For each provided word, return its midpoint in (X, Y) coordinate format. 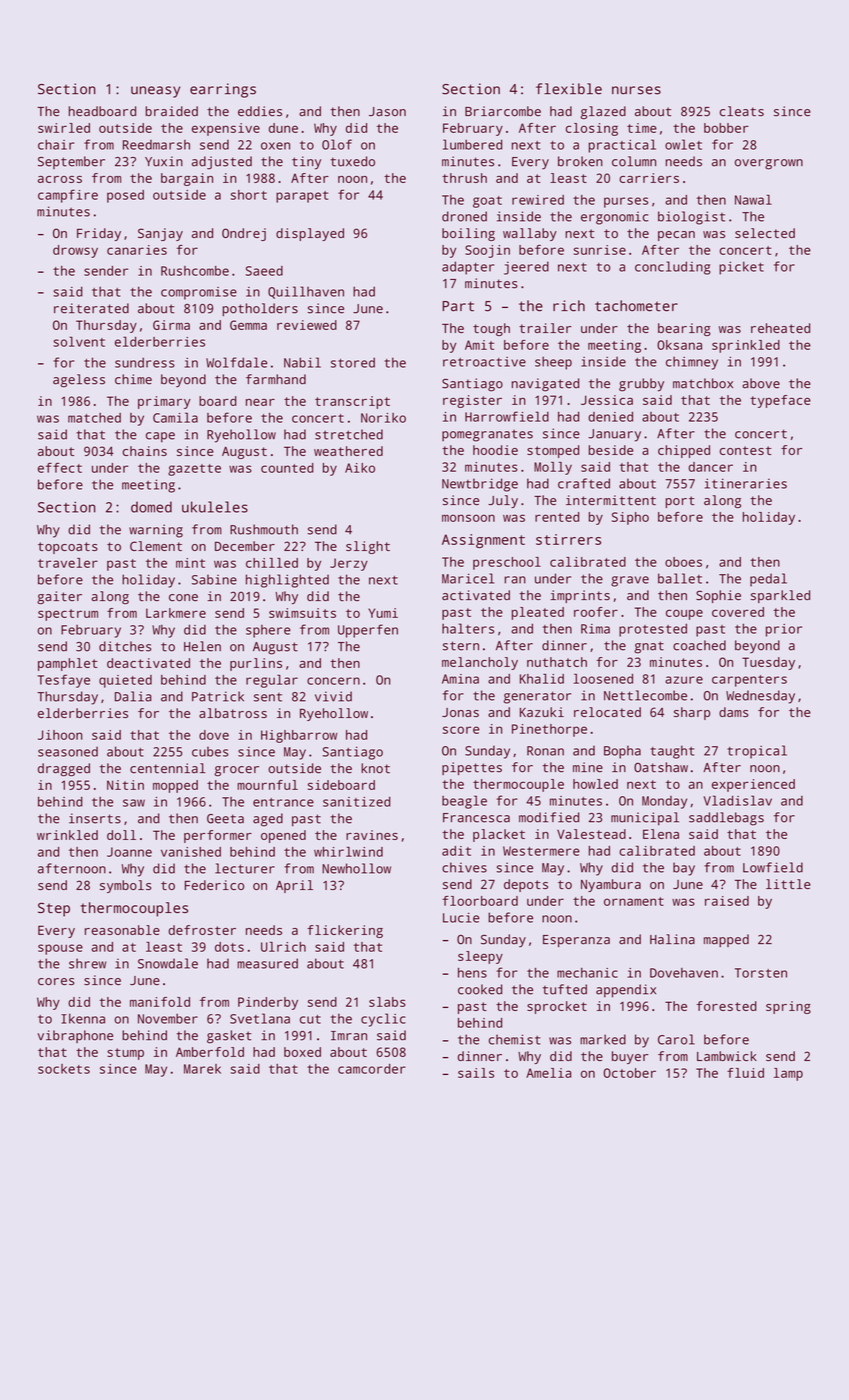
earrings (223, 90)
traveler (68, 563)
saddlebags (726, 819)
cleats (742, 111)
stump (125, 1054)
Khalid (542, 678)
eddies (260, 111)
